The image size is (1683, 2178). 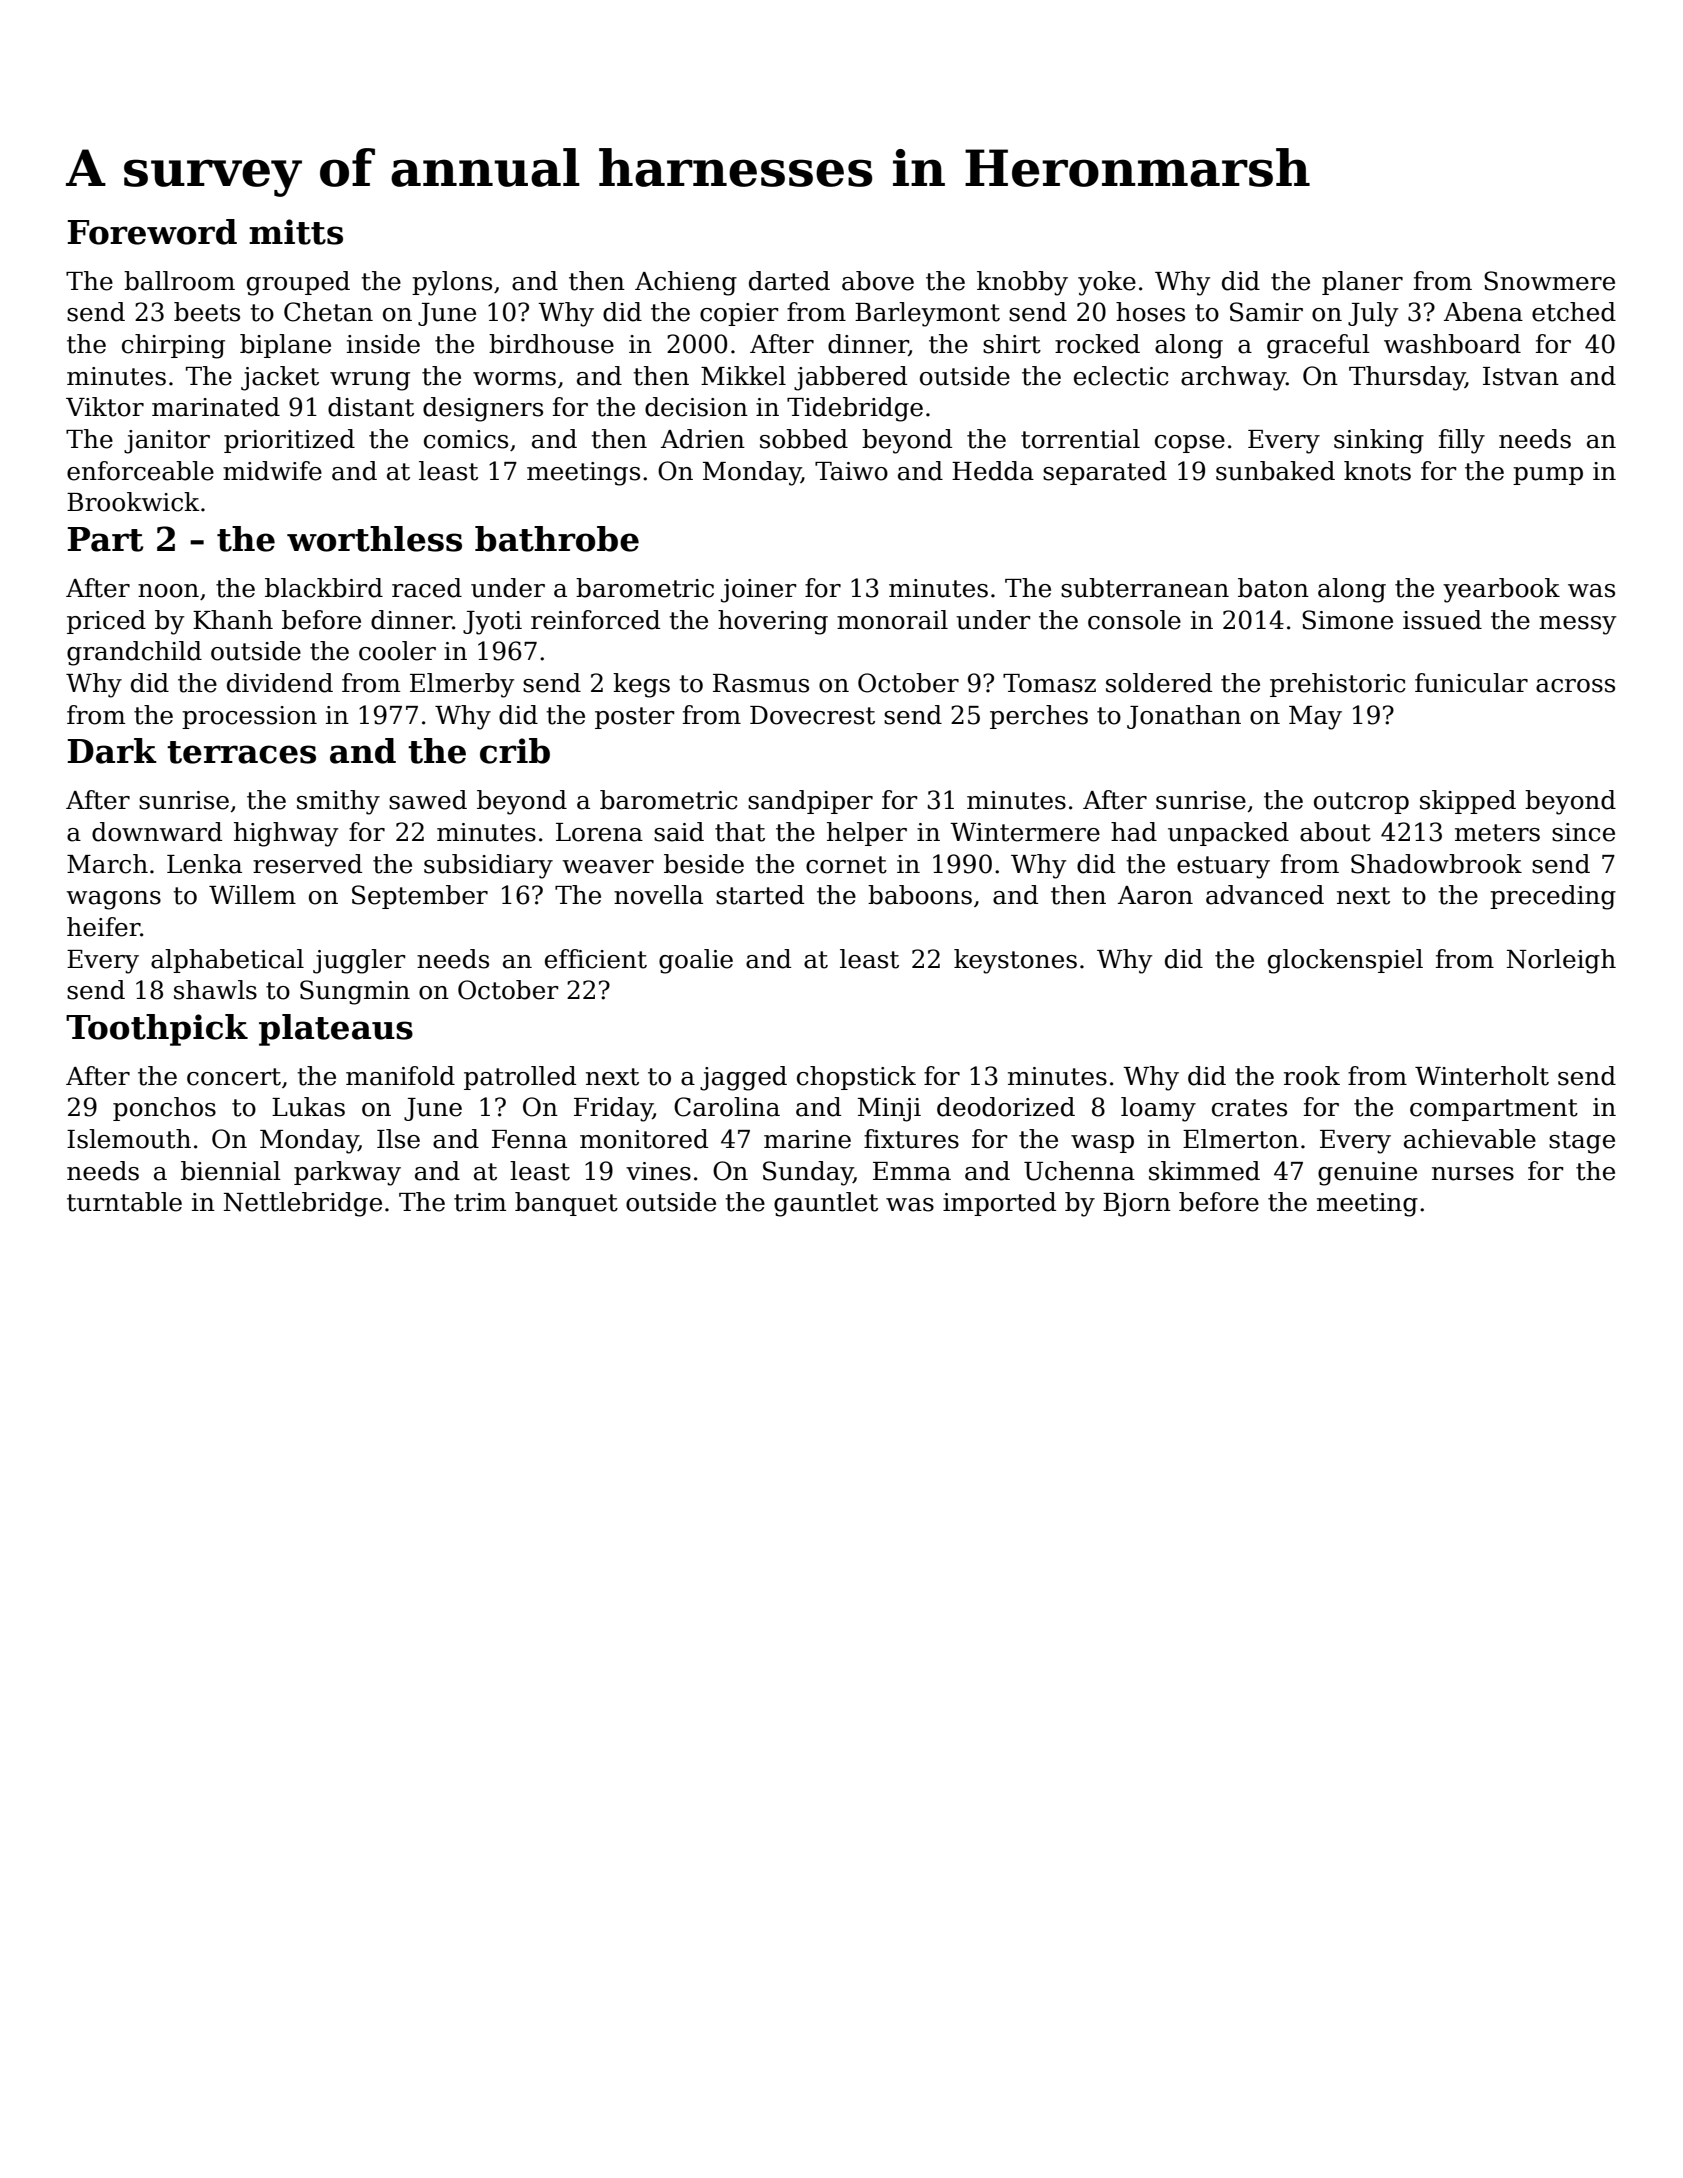 I want to click on mitts, so click(x=296, y=232).
